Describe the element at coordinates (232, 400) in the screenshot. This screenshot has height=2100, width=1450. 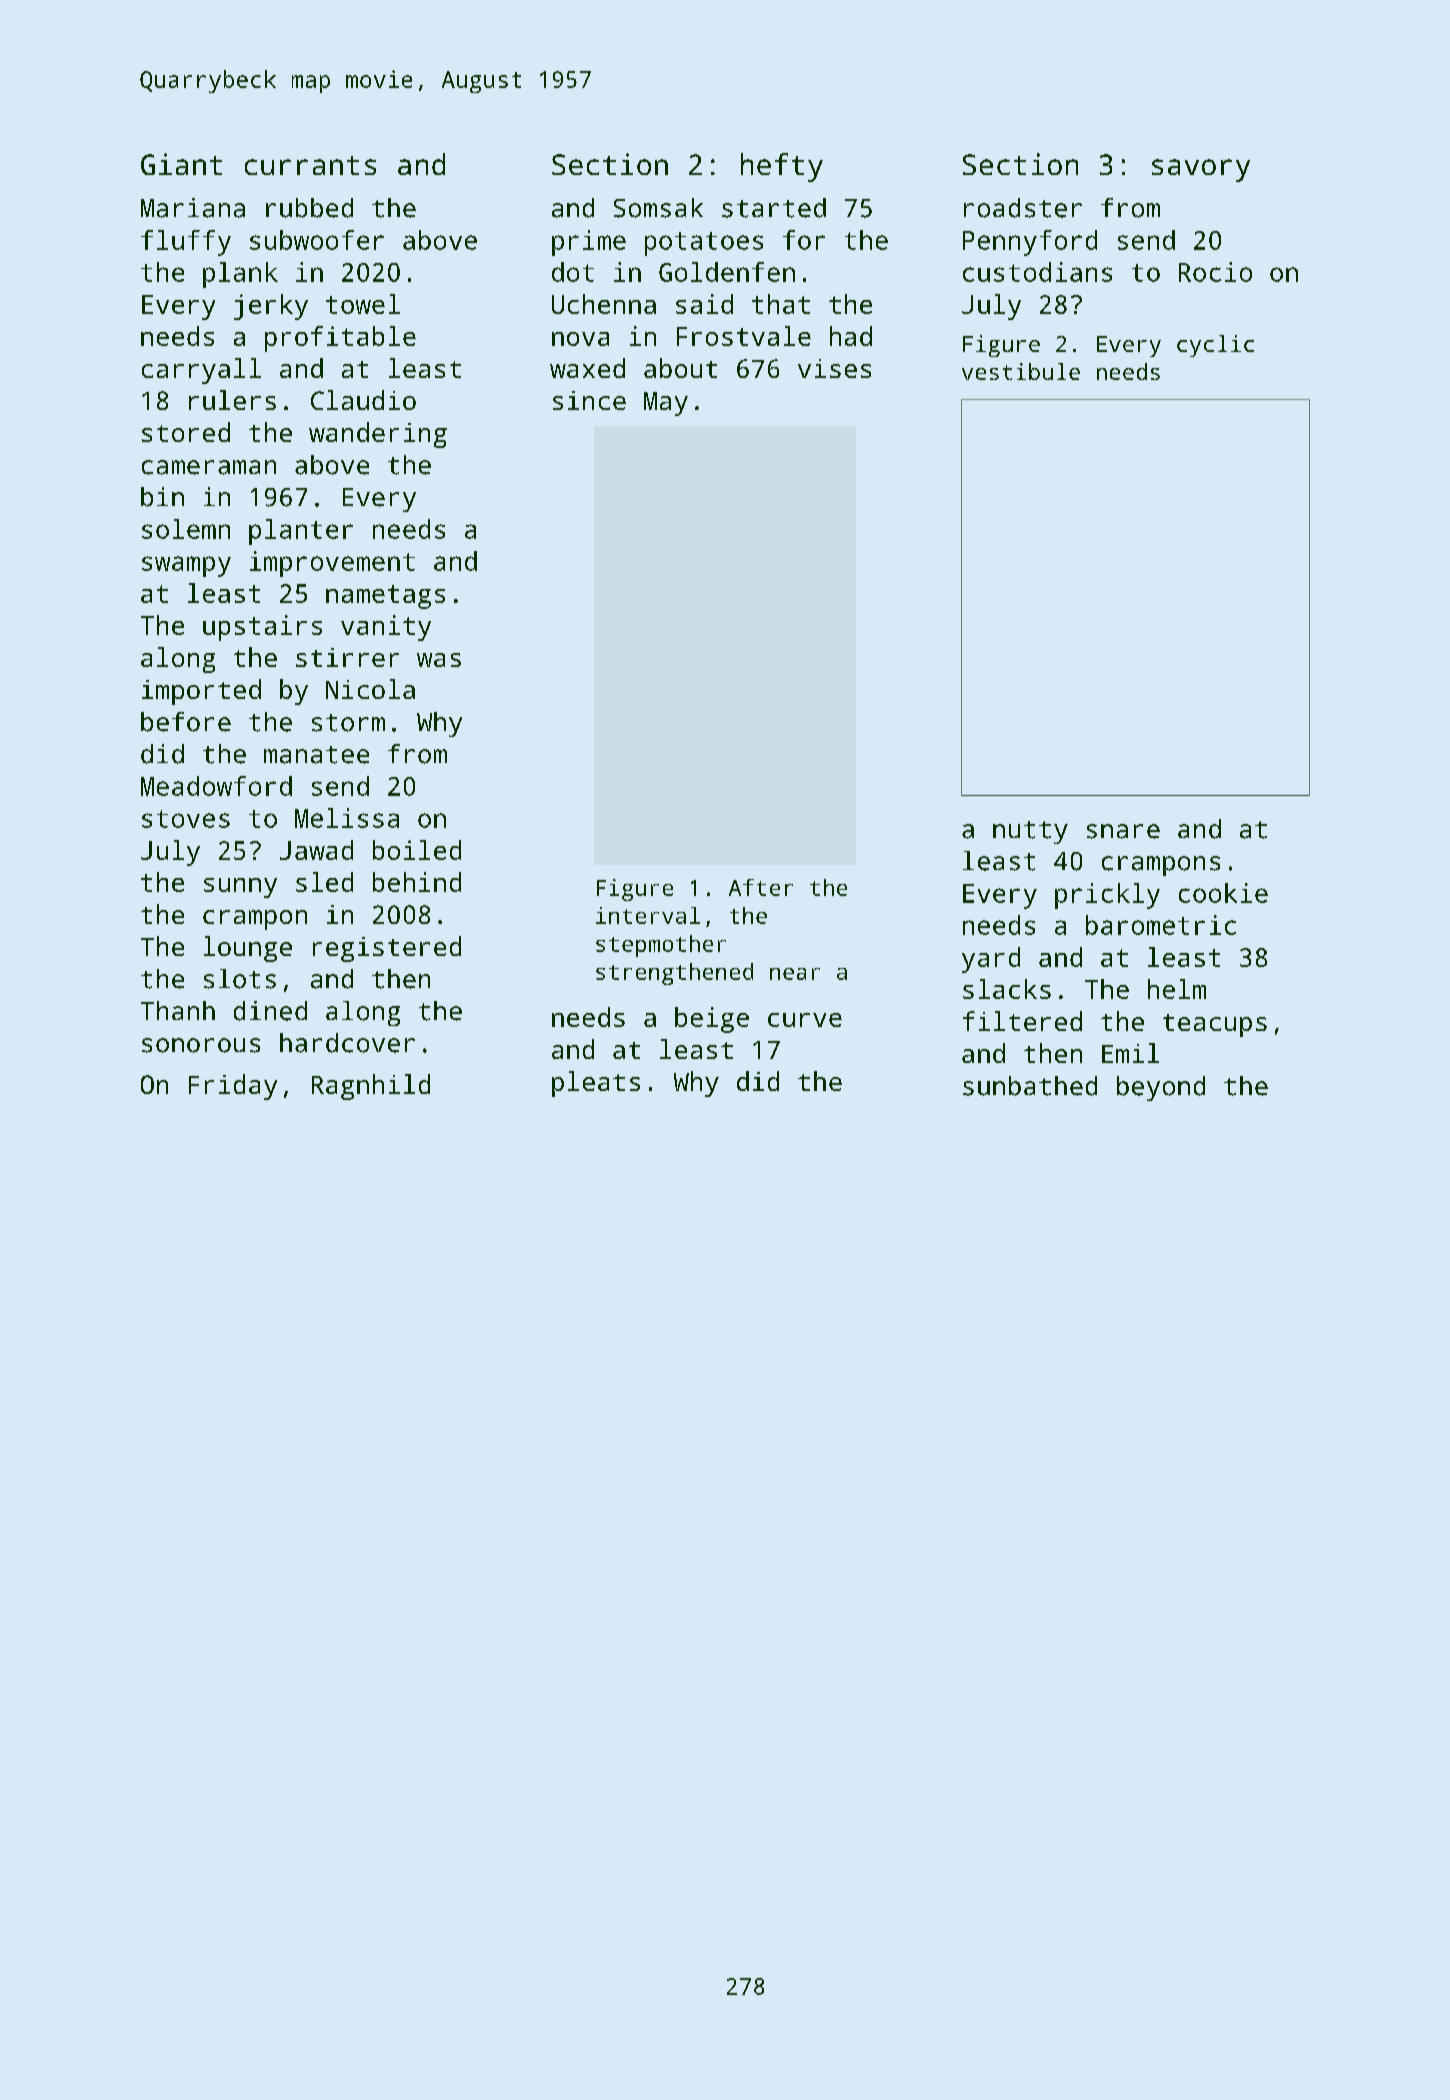
I see `rulers` at that location.
